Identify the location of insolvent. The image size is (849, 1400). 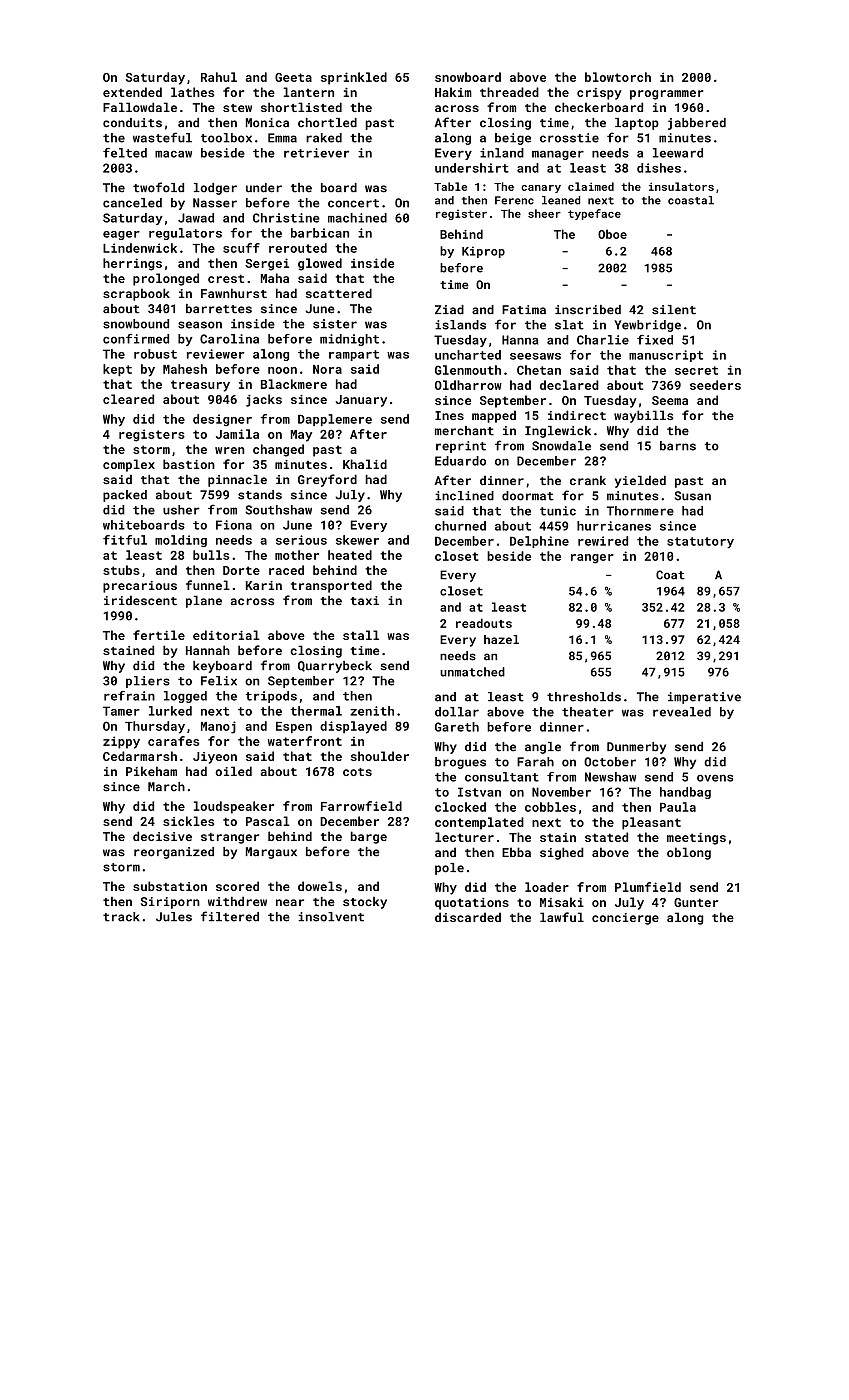
(331, 917).
